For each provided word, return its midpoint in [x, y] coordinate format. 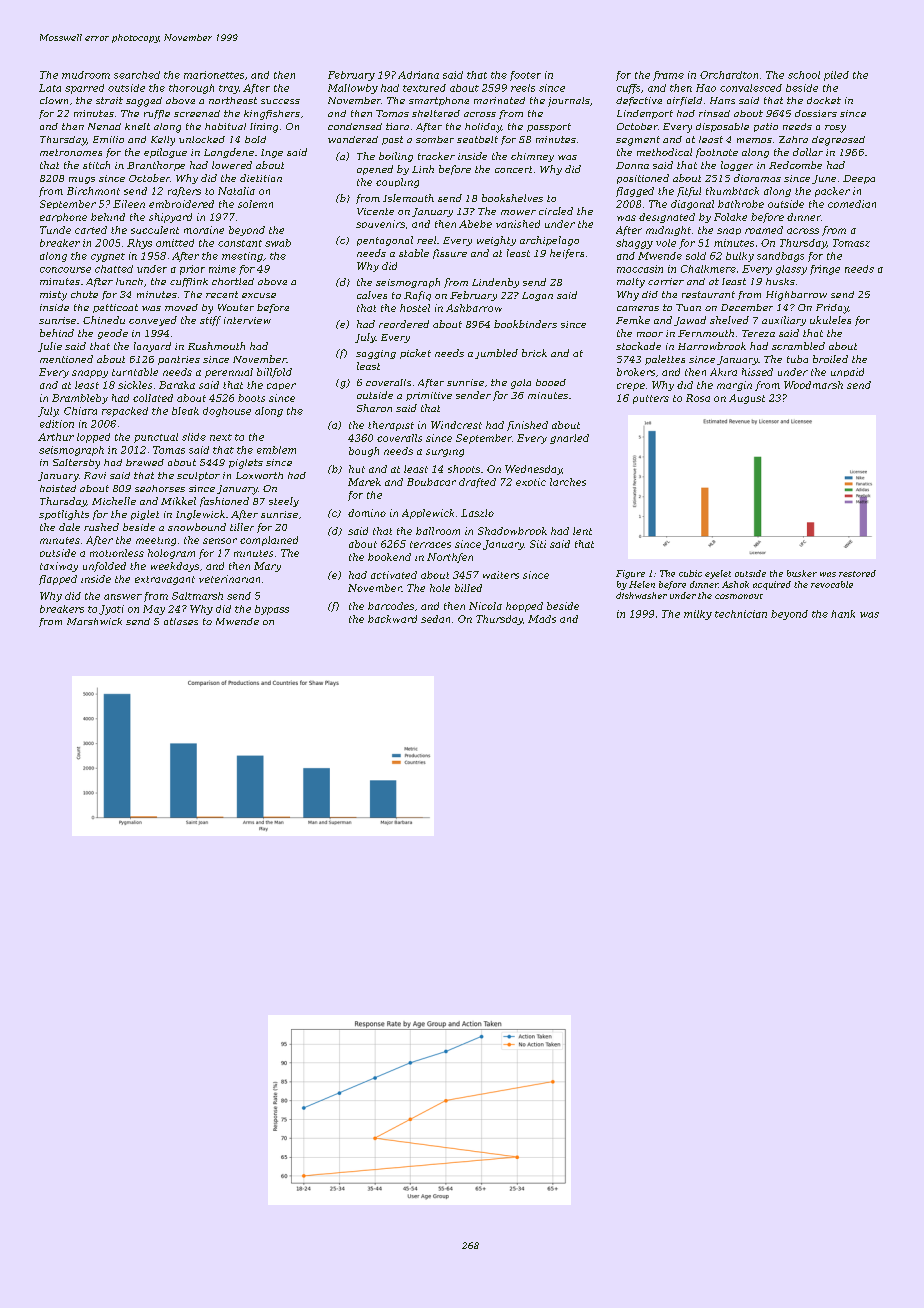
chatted [114, 269]
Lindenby [495, 283]
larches [568, 482]
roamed [764, 230]
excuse [259, 295]
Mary [267, 567]
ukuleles [830, 320]
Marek [364, 482]
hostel [415, 308]
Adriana [418, 75]
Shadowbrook [512, 531]
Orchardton [729, 75]
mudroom [86, 75]
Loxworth [259, 475]
